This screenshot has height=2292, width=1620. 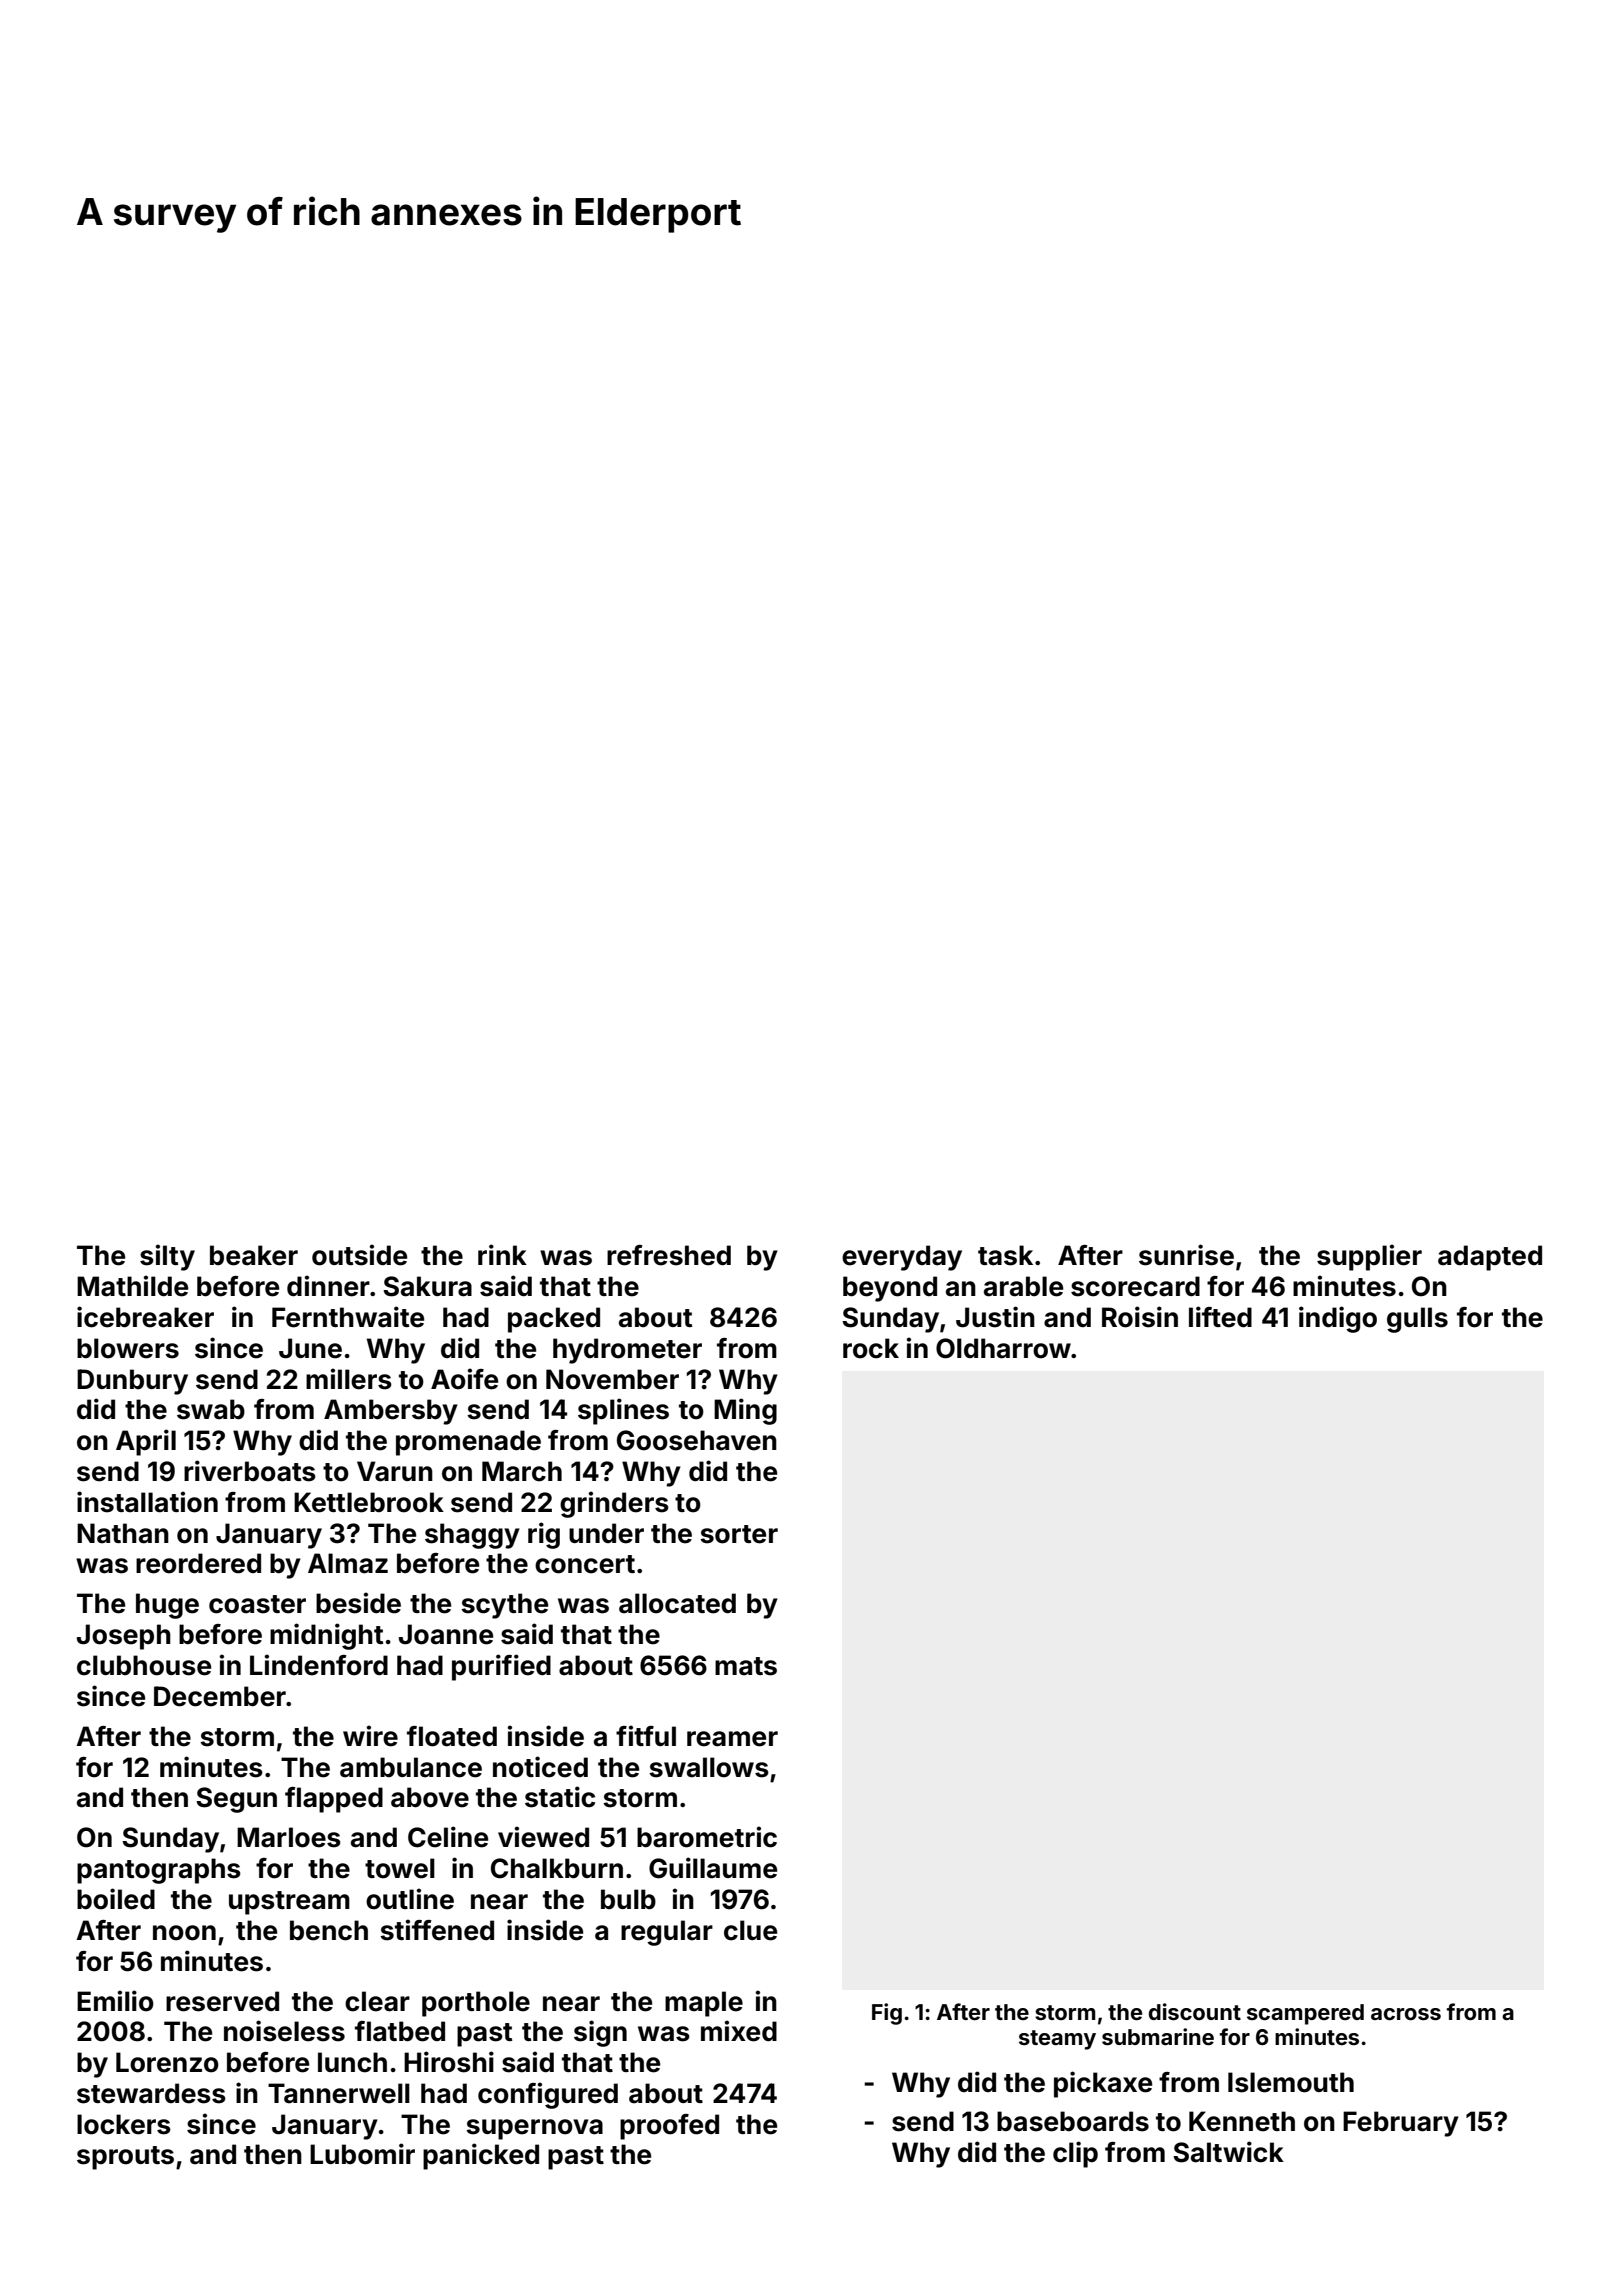 I want to click on mixed, so click(x=739, y=2031).
